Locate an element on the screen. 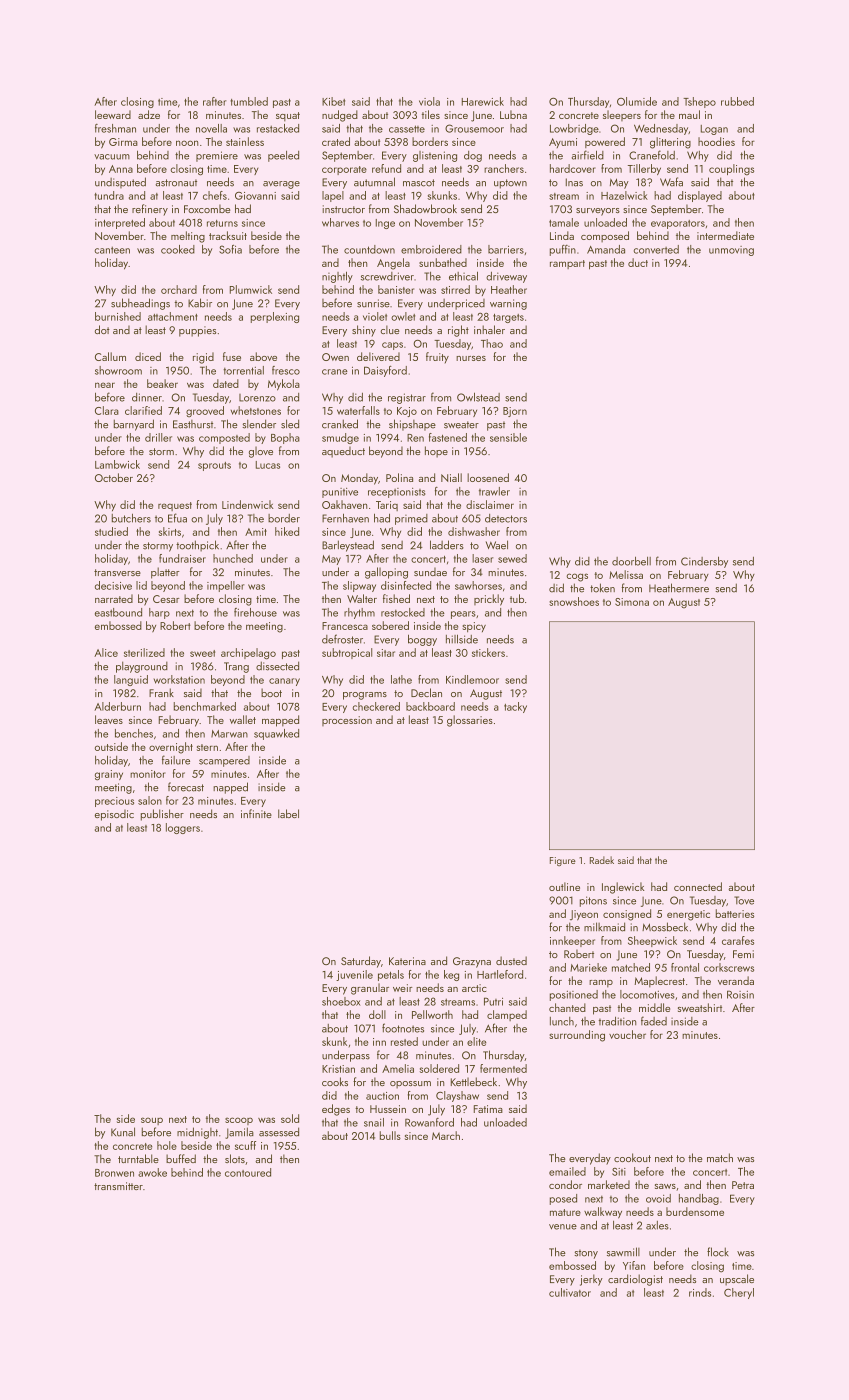  transmitter is located at coordinates (118, 1186).
